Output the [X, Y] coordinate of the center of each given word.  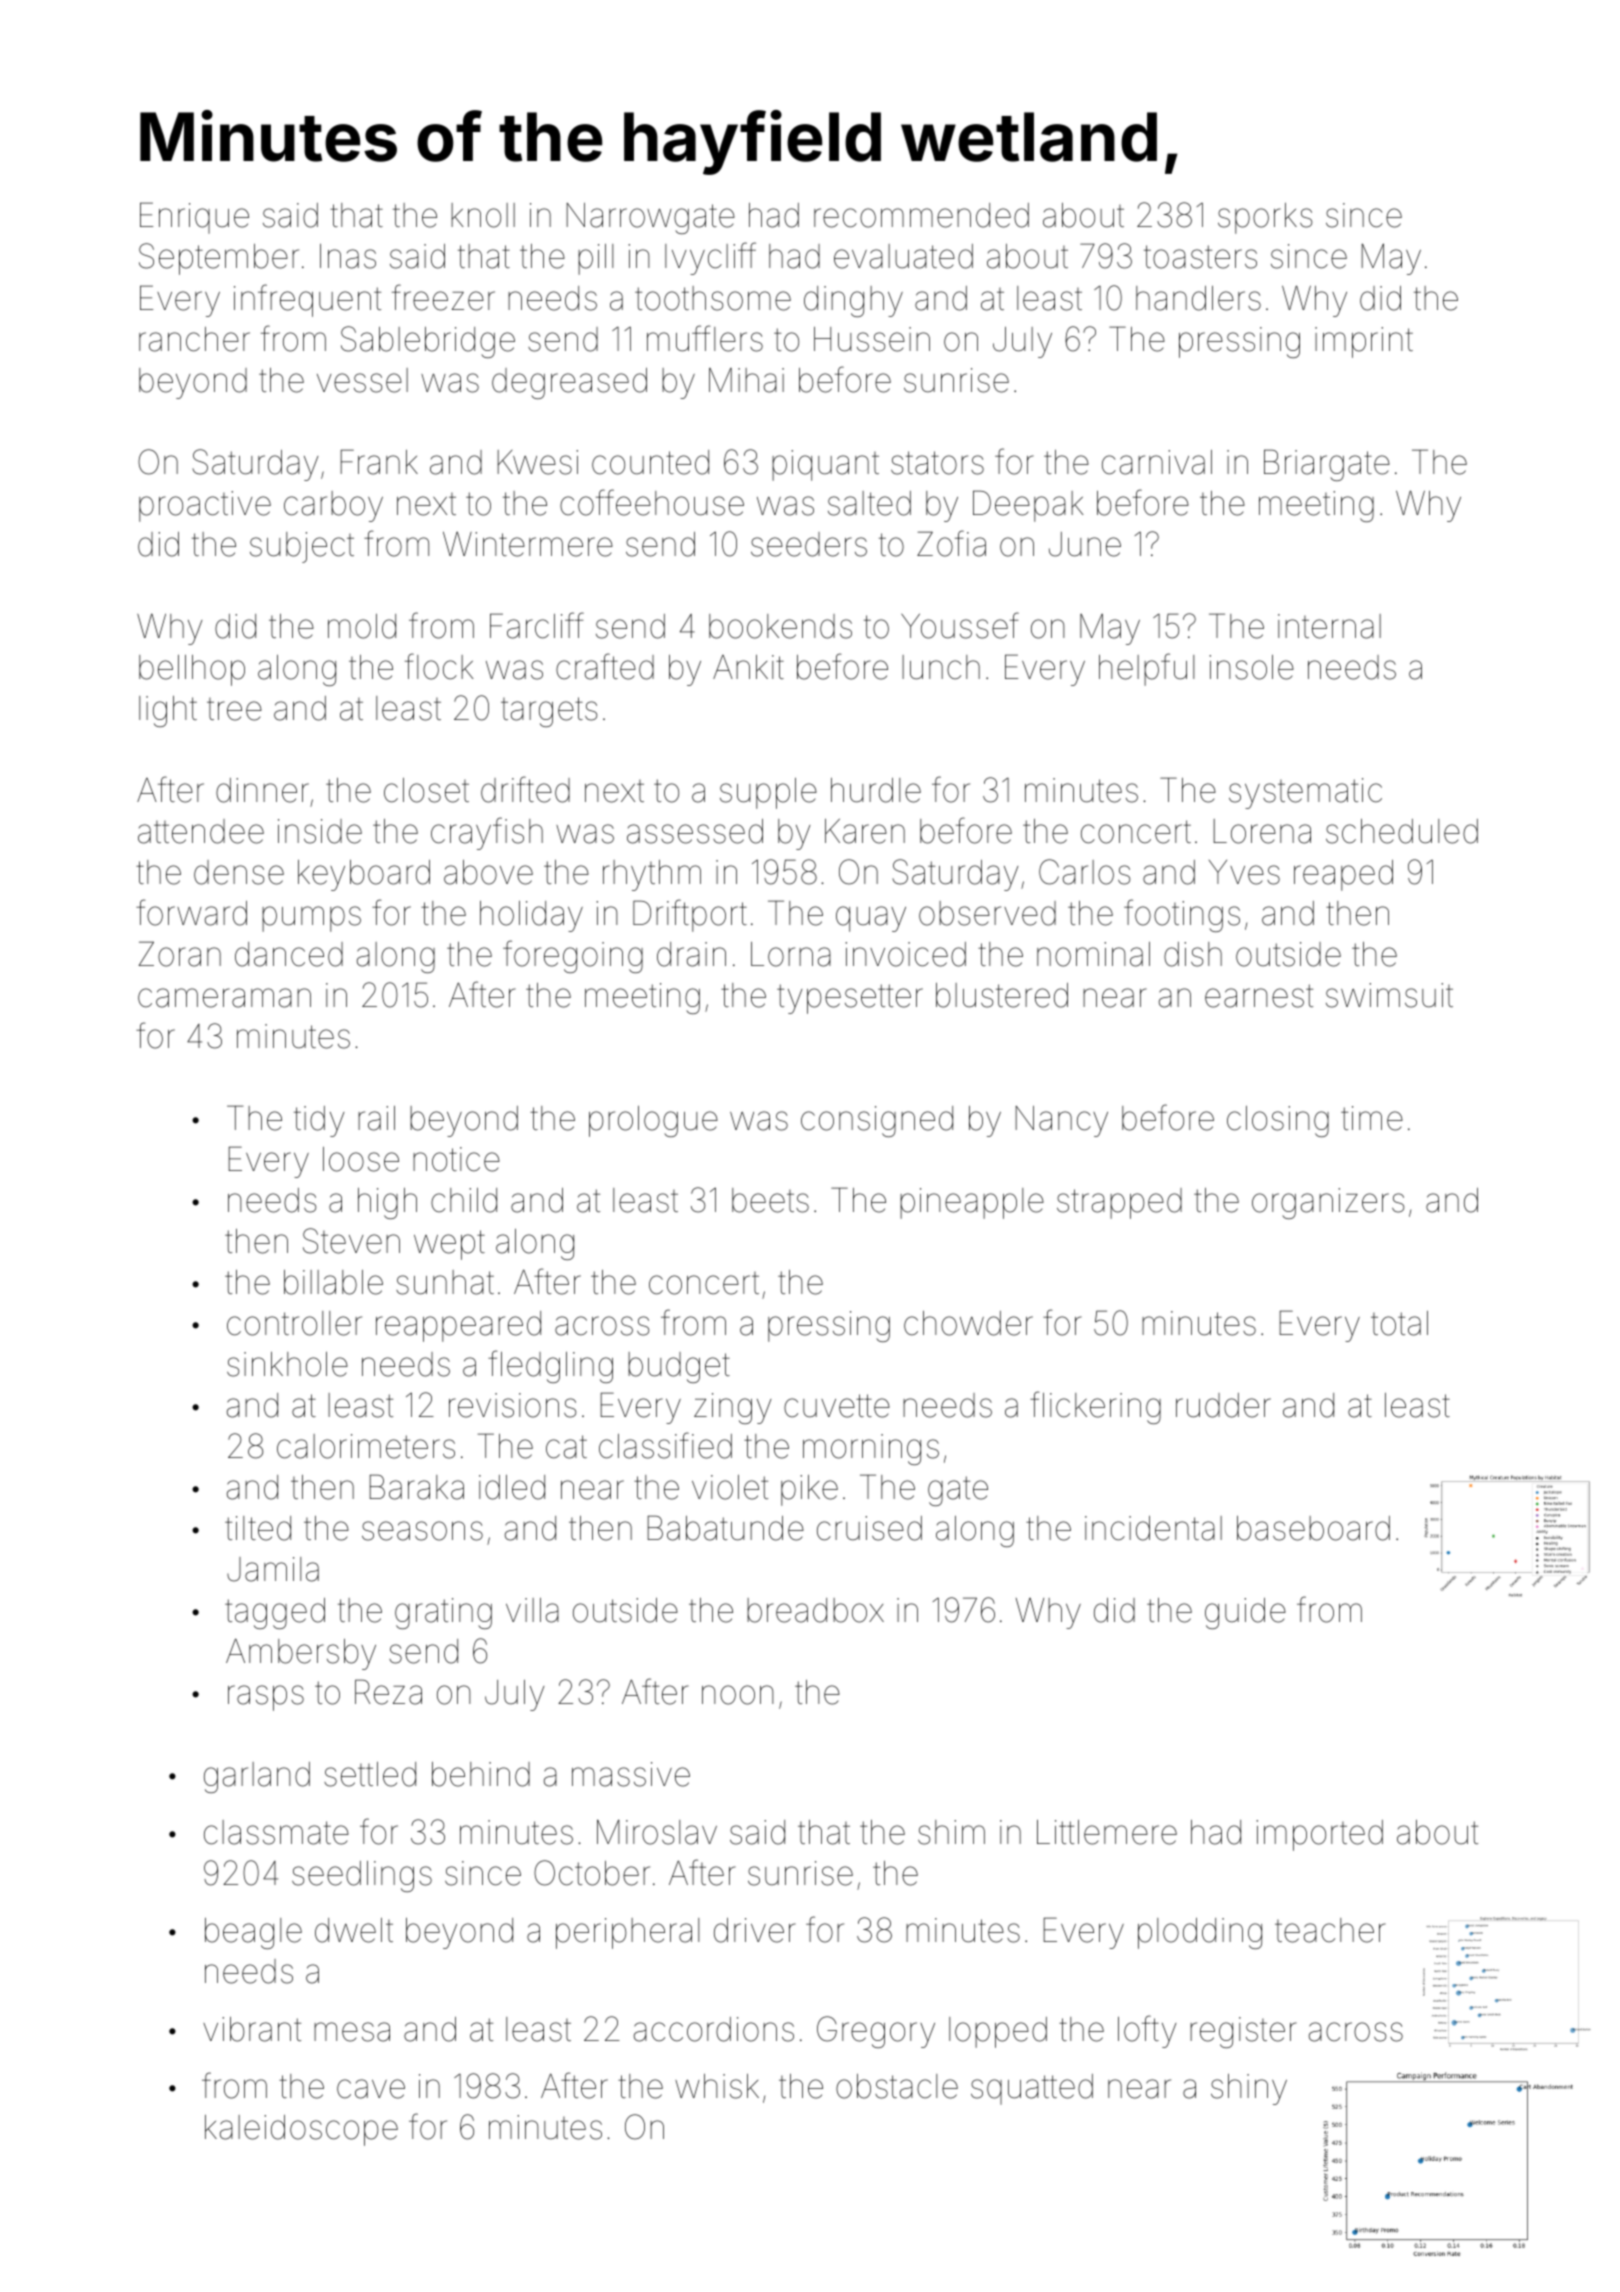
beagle [253, 1933]
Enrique [194, 218]
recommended [921, 215]
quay [871, 919]
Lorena [1262, 831]
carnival [1157, 462]
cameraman [224, 998]
